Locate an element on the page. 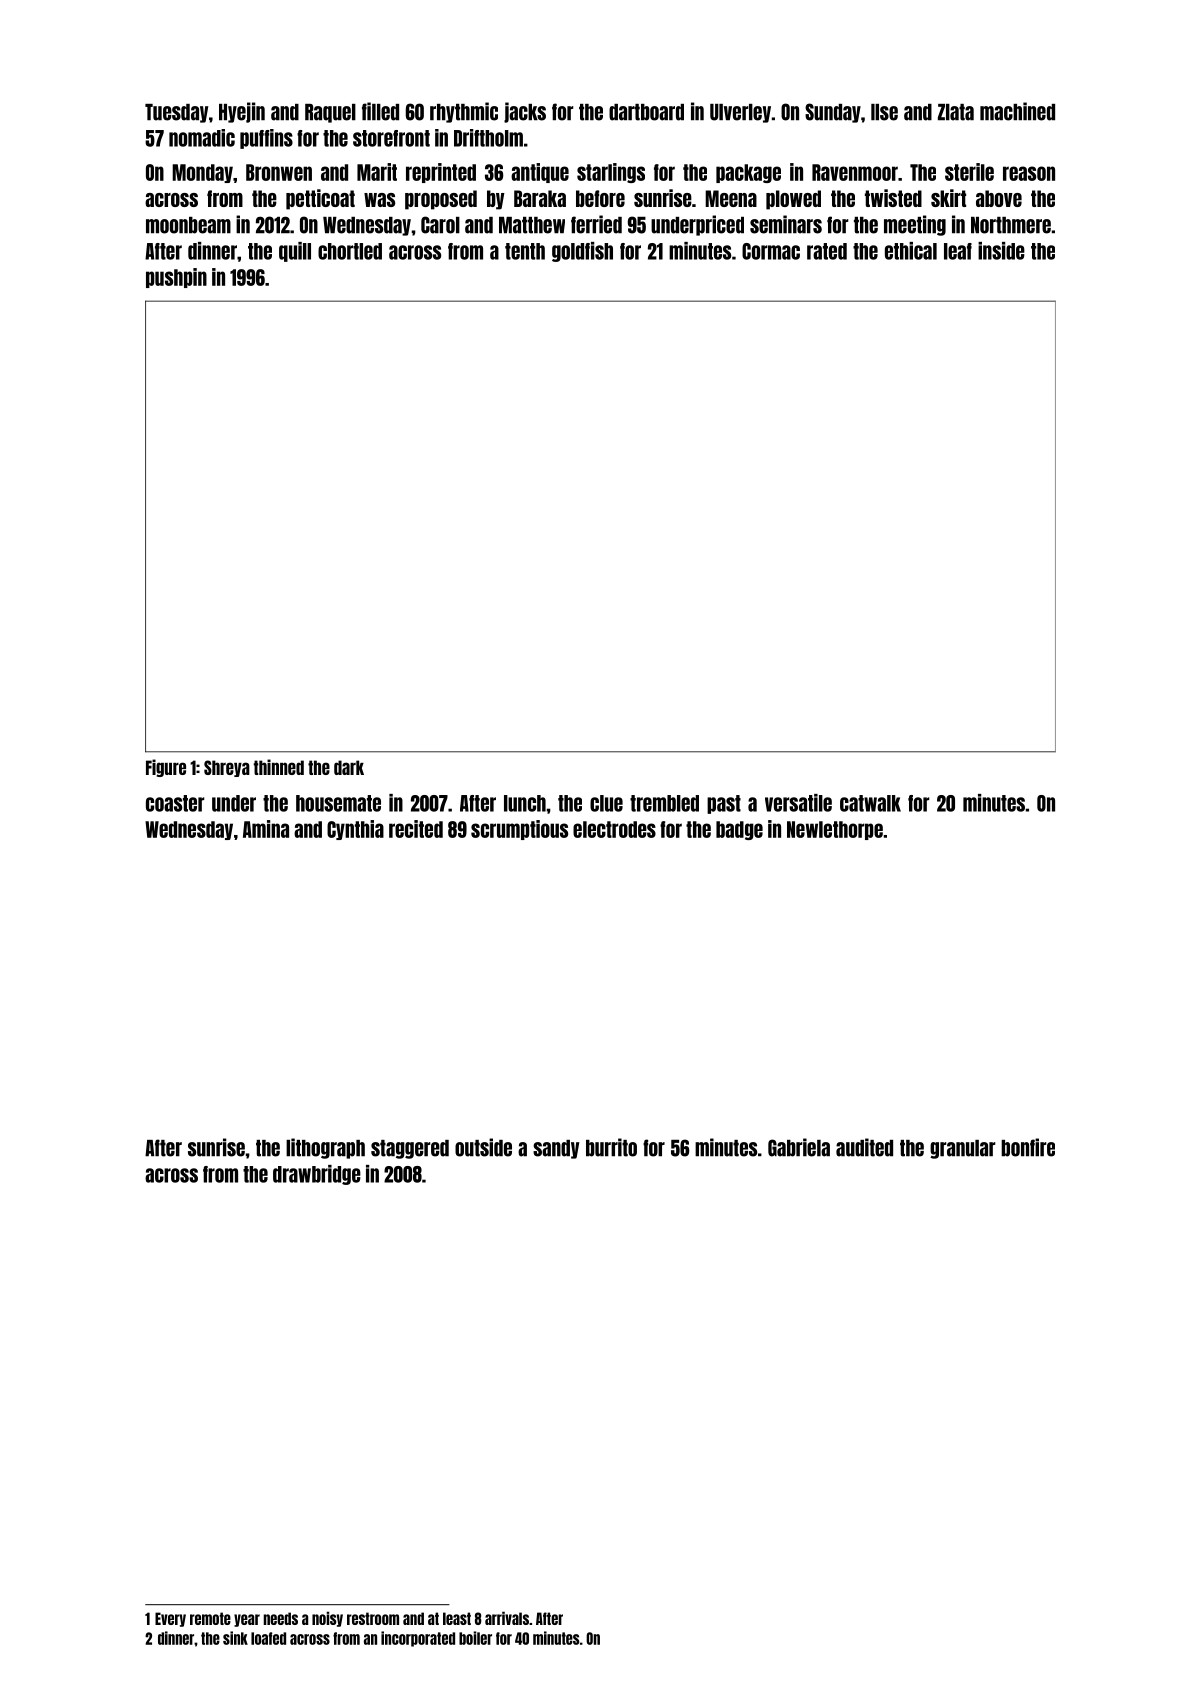  Baraka is located at coordinates (540, 198).
